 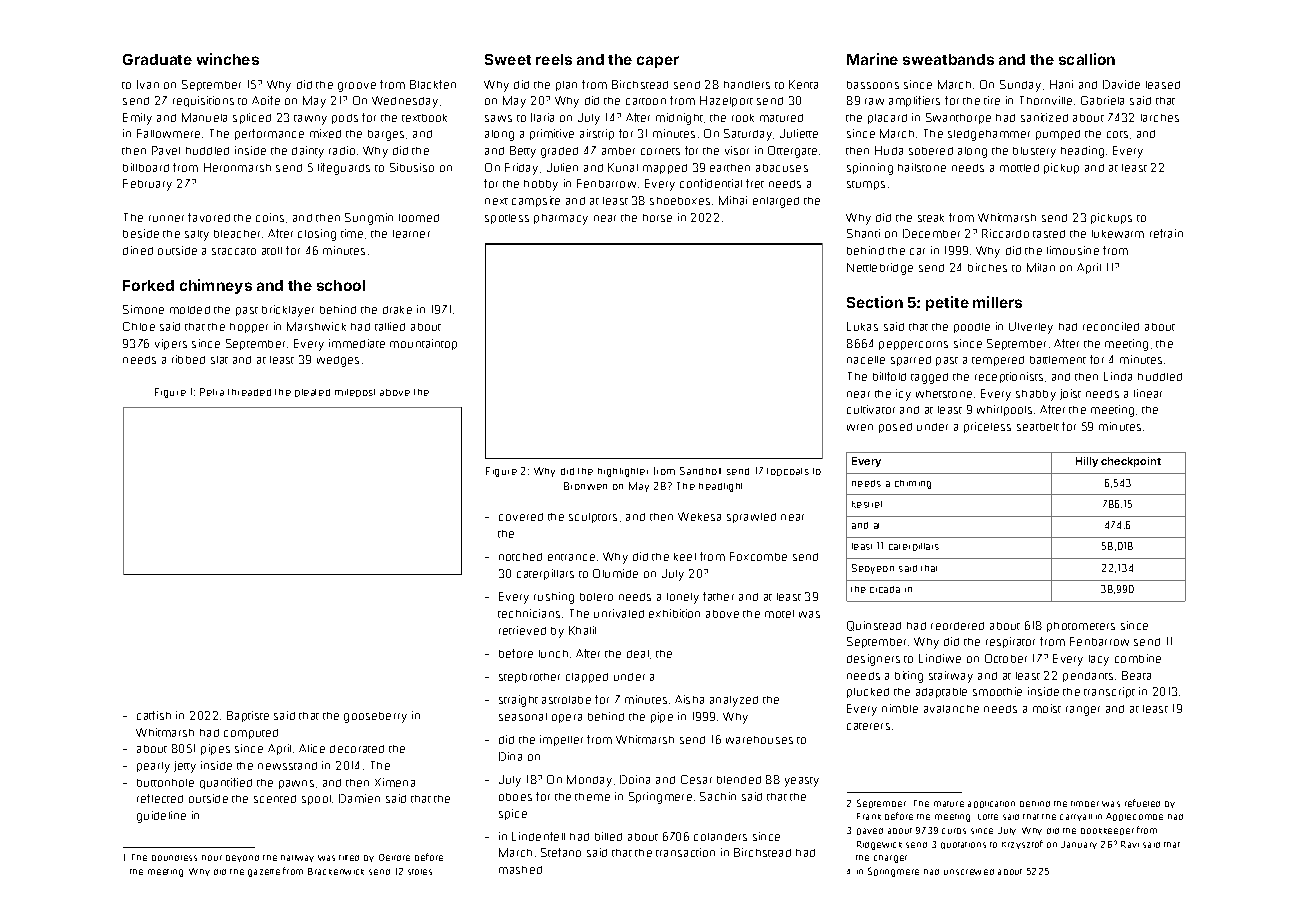 What do you see at coordinates (561, 740) in the screenshot?
I see `impeller` at bounding box center [561, 740].
